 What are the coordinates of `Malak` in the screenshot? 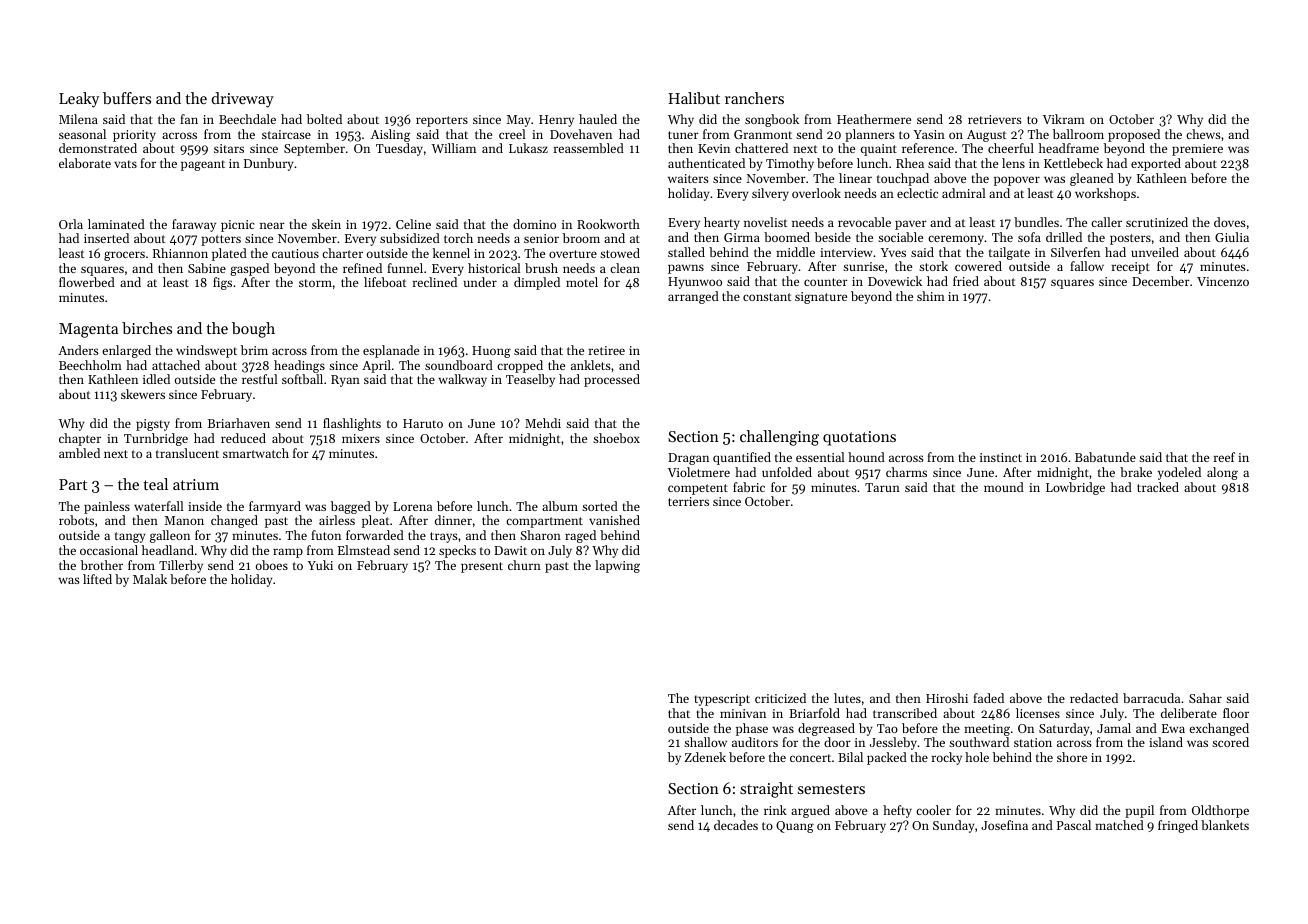 It's located at (150, 579).
